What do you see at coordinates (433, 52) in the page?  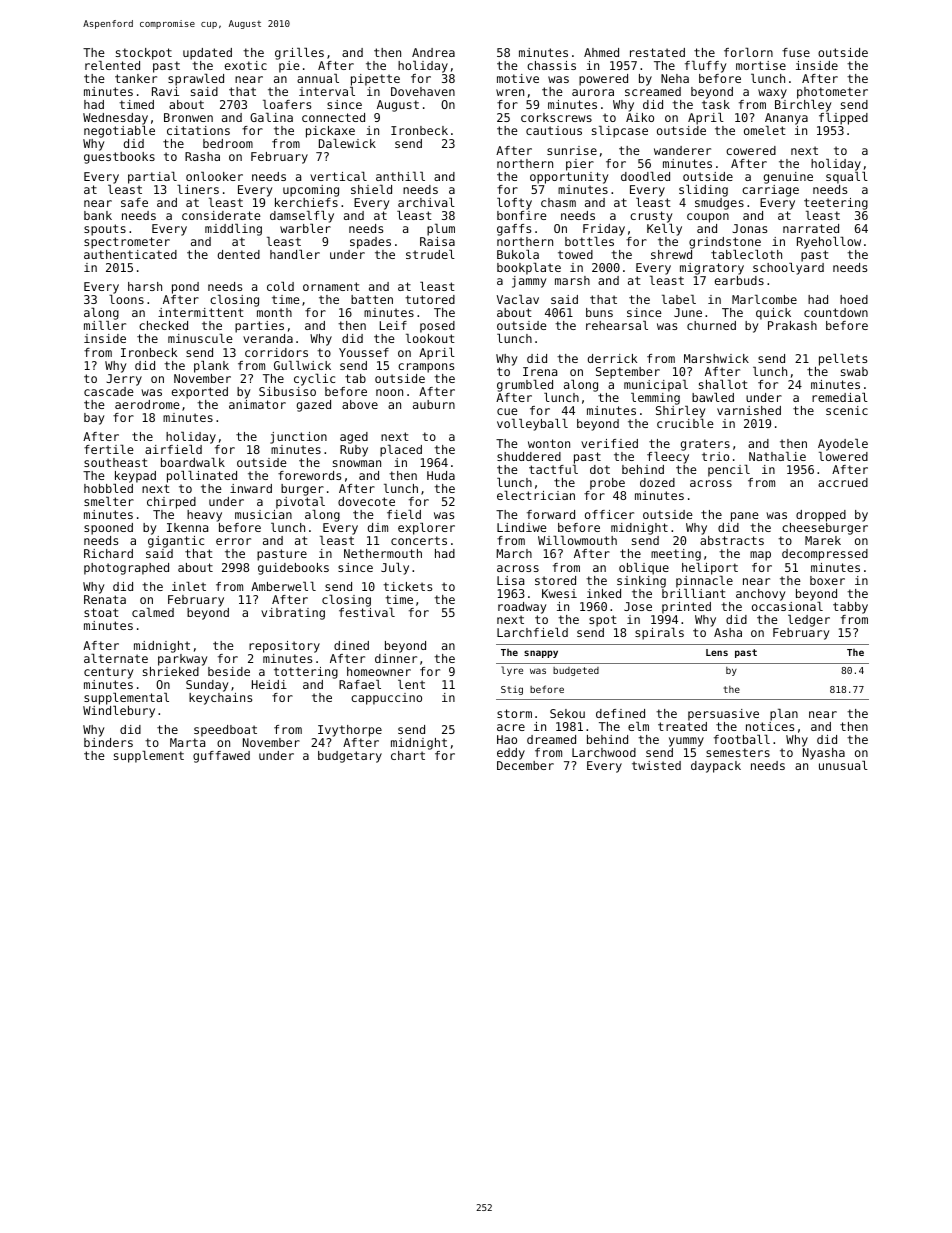 I see `Andrea` at bounding box center [433, 52].
